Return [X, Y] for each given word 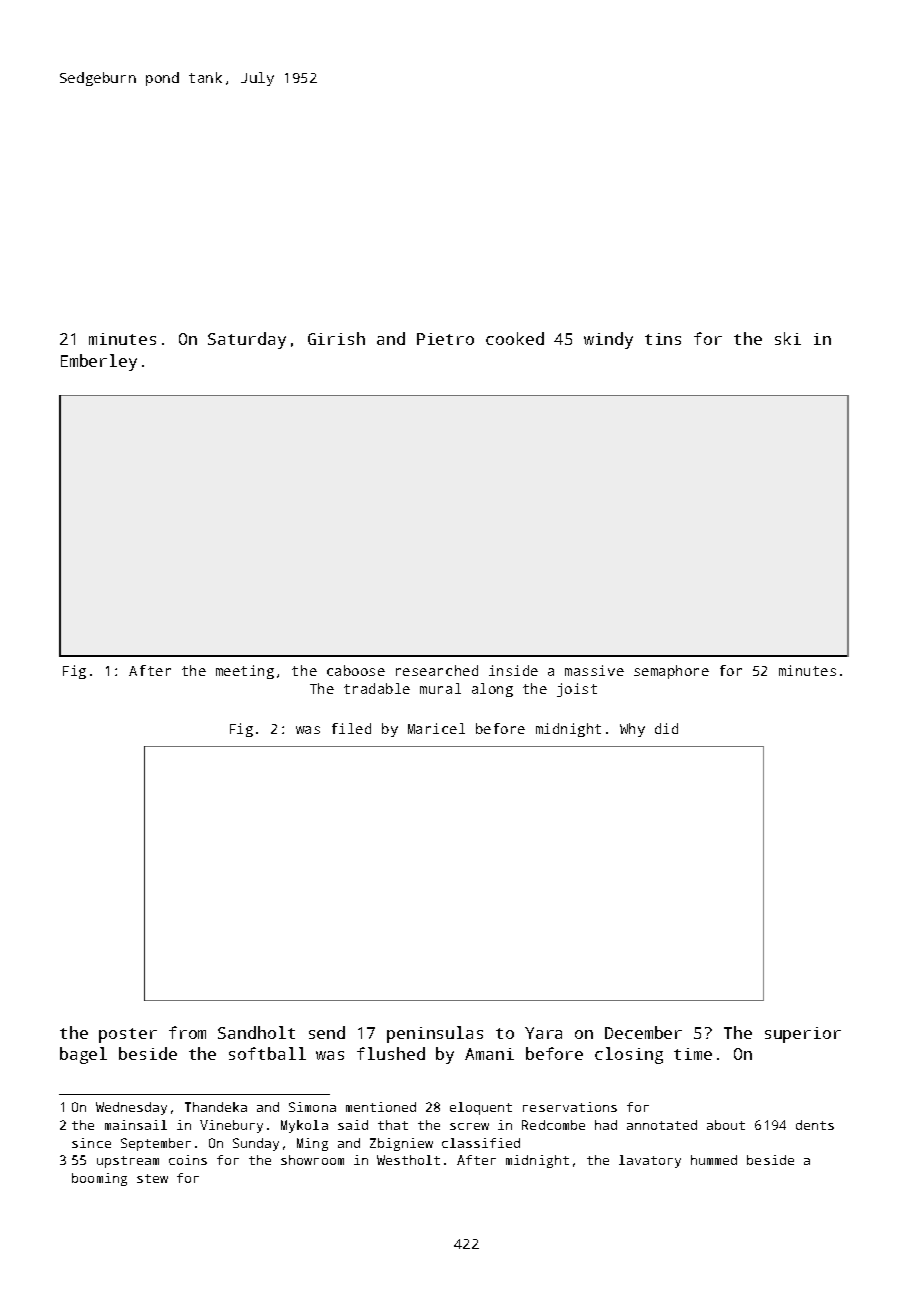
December [643, 1032]
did [666, 728]
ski [788, 338]
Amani [489, 1054]
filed [351, 728]
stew [152, 1178]
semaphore [671, 672]
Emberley [99, 362]
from [187, 1032]
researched [437, 670]
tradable [377, 688]
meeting [245, 672]
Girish [336, 338]
